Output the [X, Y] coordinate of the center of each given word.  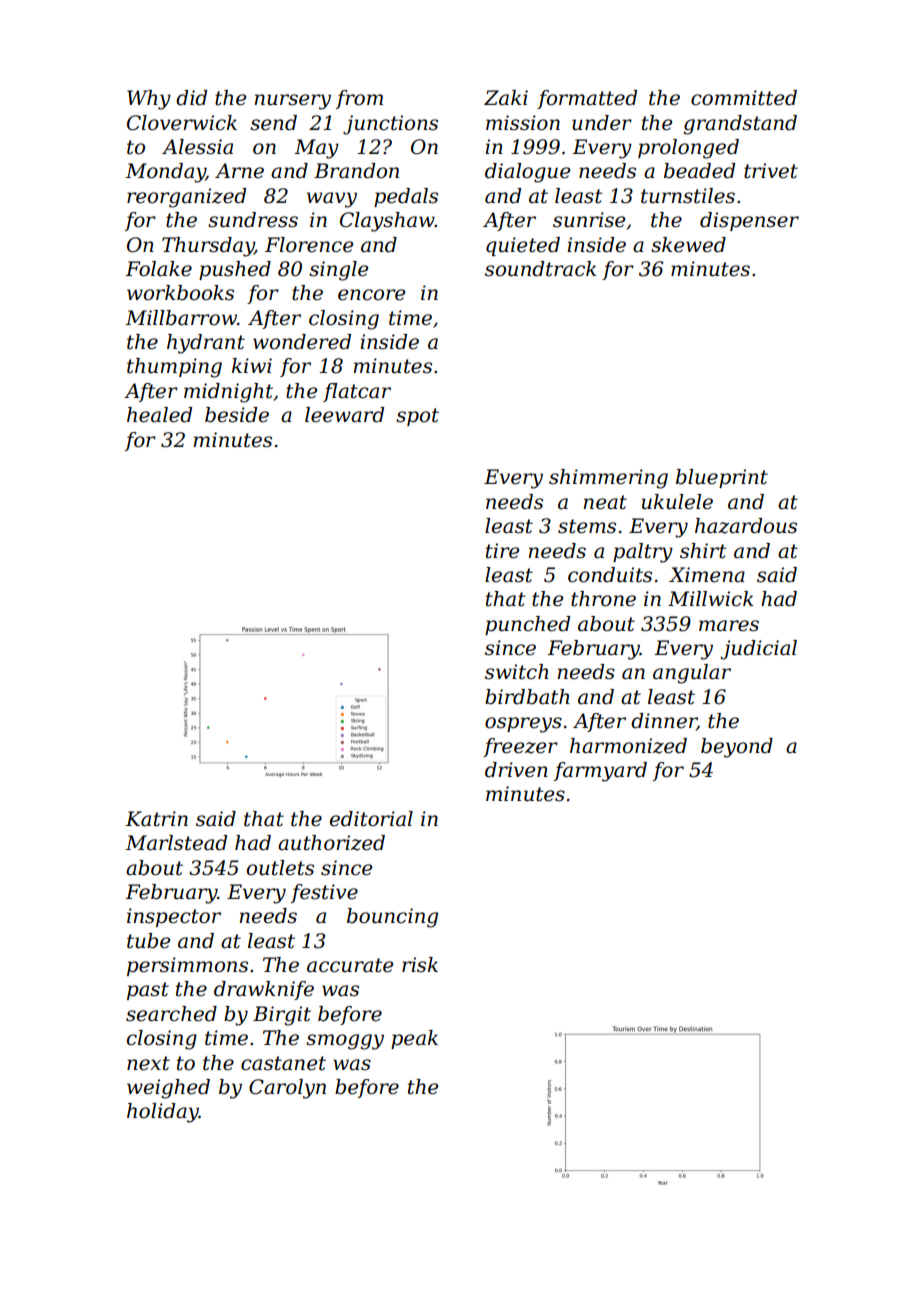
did [191, 98]
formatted [587, 99]
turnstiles [688, 196]
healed [159, 415]
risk [420, 965]
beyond [737, 748]
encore [371, 295]
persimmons [187, 966]
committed [744, 98]
